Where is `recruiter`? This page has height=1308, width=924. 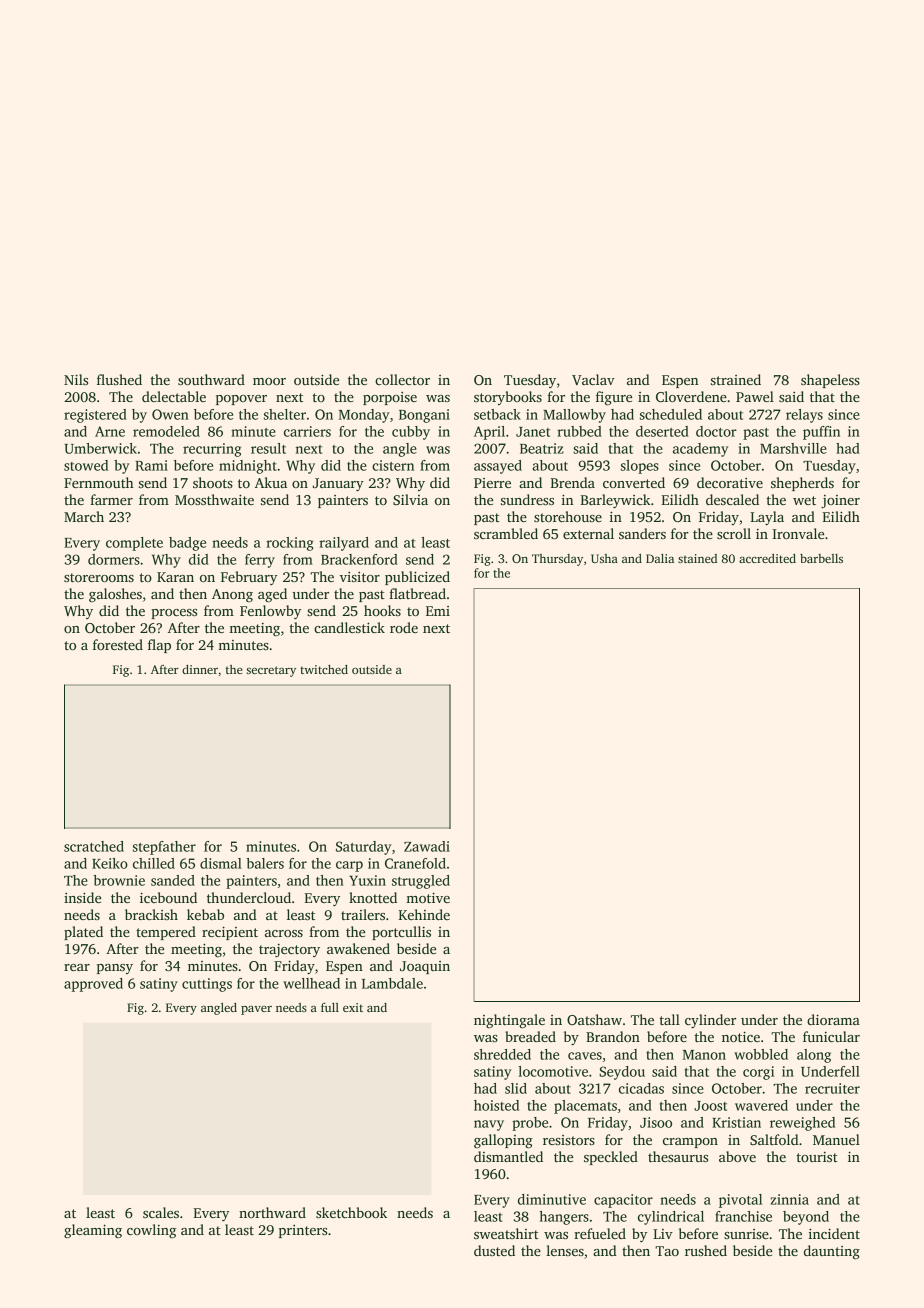
recruiter is located at coordinates (832, 1088).
